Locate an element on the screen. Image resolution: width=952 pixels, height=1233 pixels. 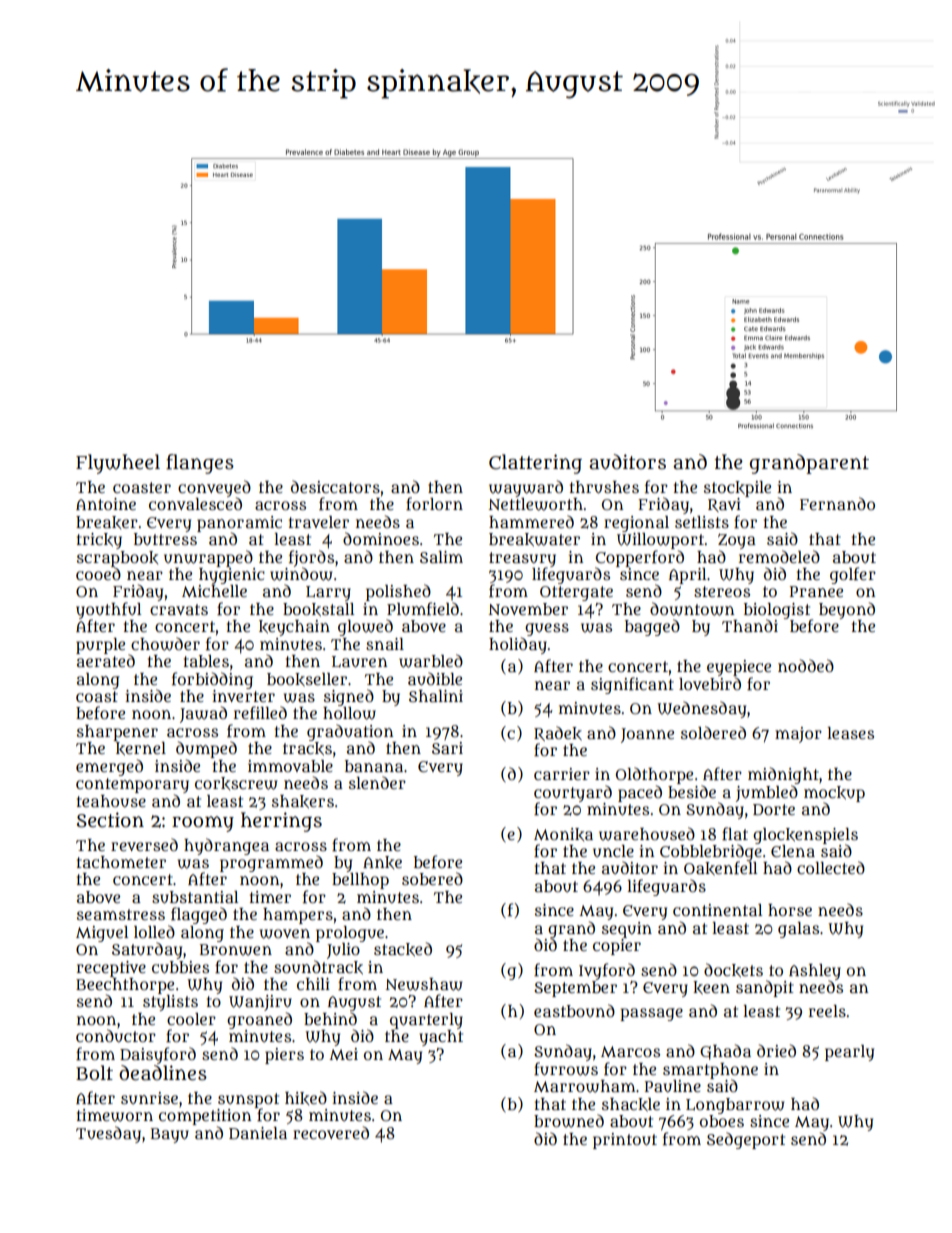
forbidding is located at coordinates (212, 680).
